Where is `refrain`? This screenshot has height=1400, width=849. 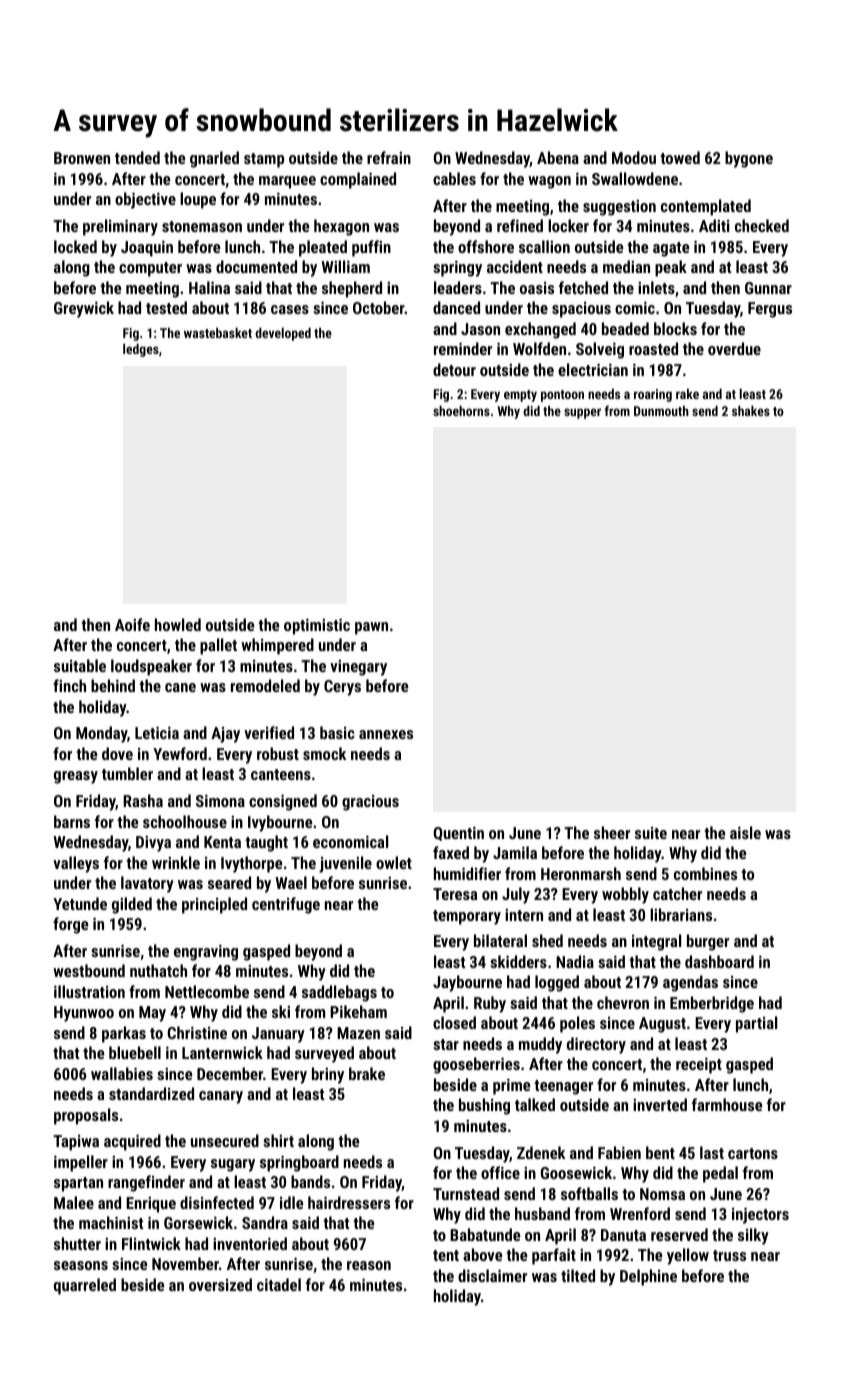 refrain is located at coordinates (389, 157).
